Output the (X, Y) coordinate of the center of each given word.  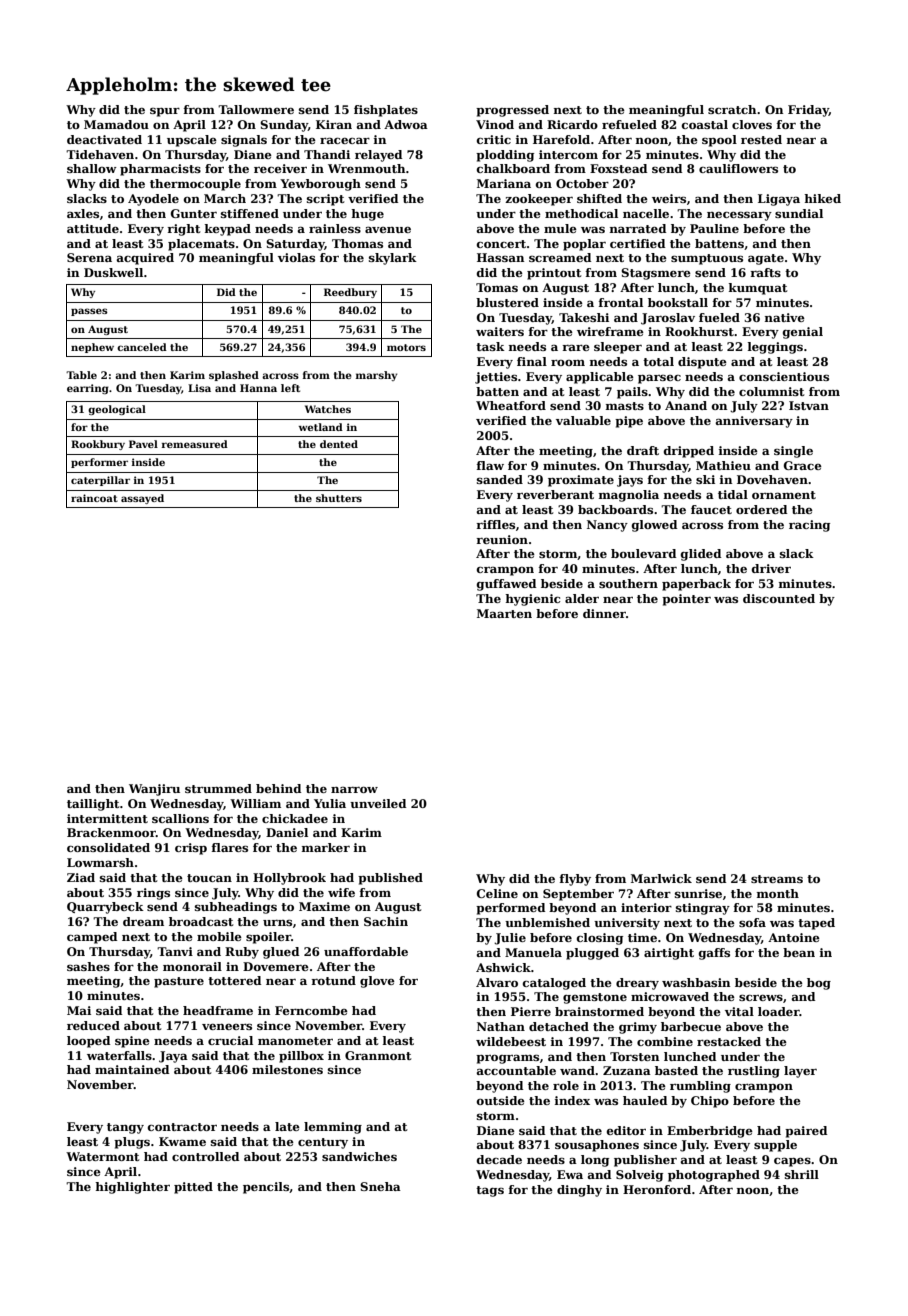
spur (165, 112)
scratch (732, 109)
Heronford (657, 1189)
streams (777, 879)
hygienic (532, 600)
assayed (142, 499)
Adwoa (406, 124)
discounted (779, 598)
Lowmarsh (100, 862)
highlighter (132, 1188)
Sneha (380, 1186)
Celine (497, 893)
